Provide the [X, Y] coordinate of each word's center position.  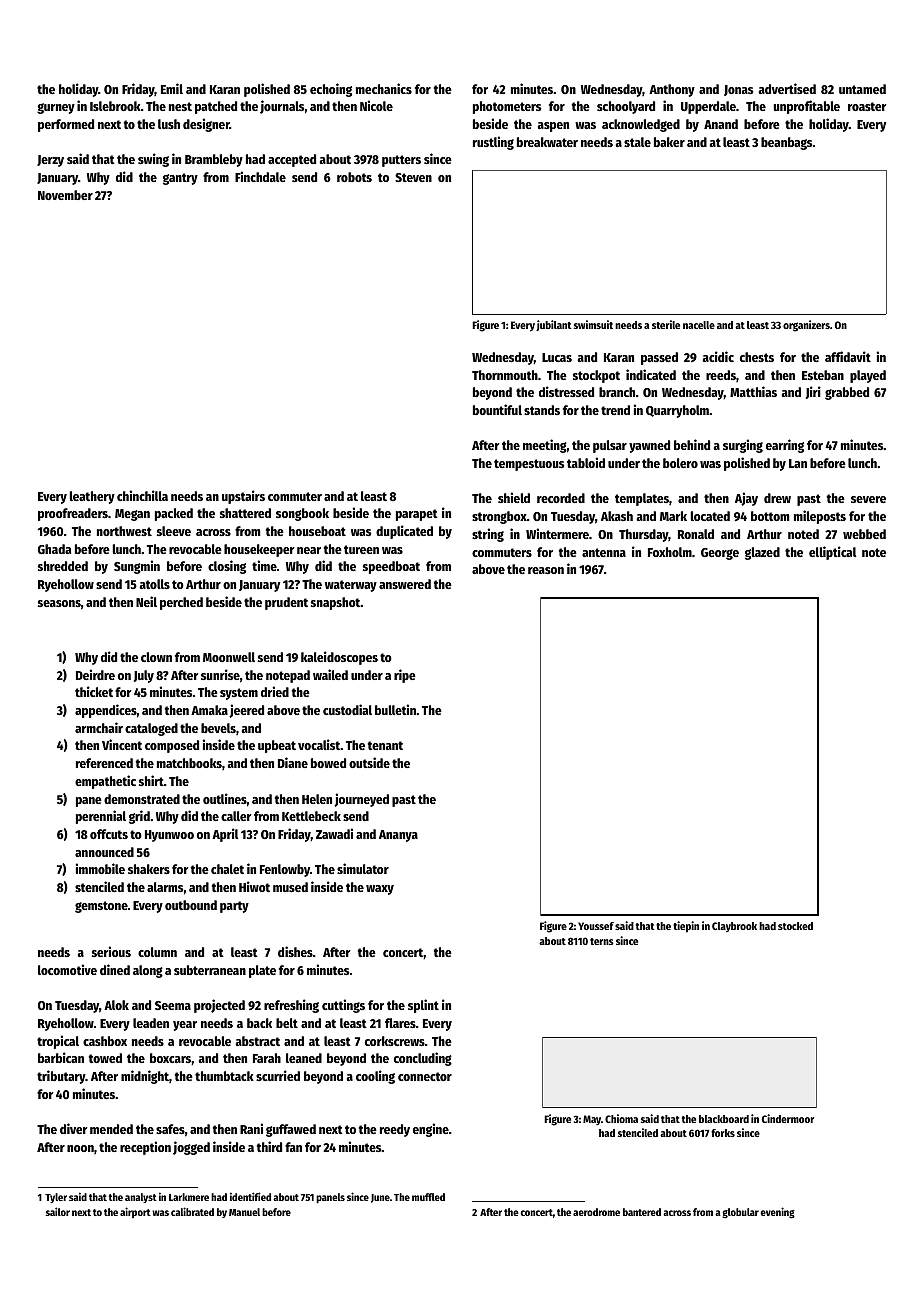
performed [66, 125]
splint [423, 1006]
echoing [331, 90]
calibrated [192, 1211]
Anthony [672, 90]
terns [602, 941]
